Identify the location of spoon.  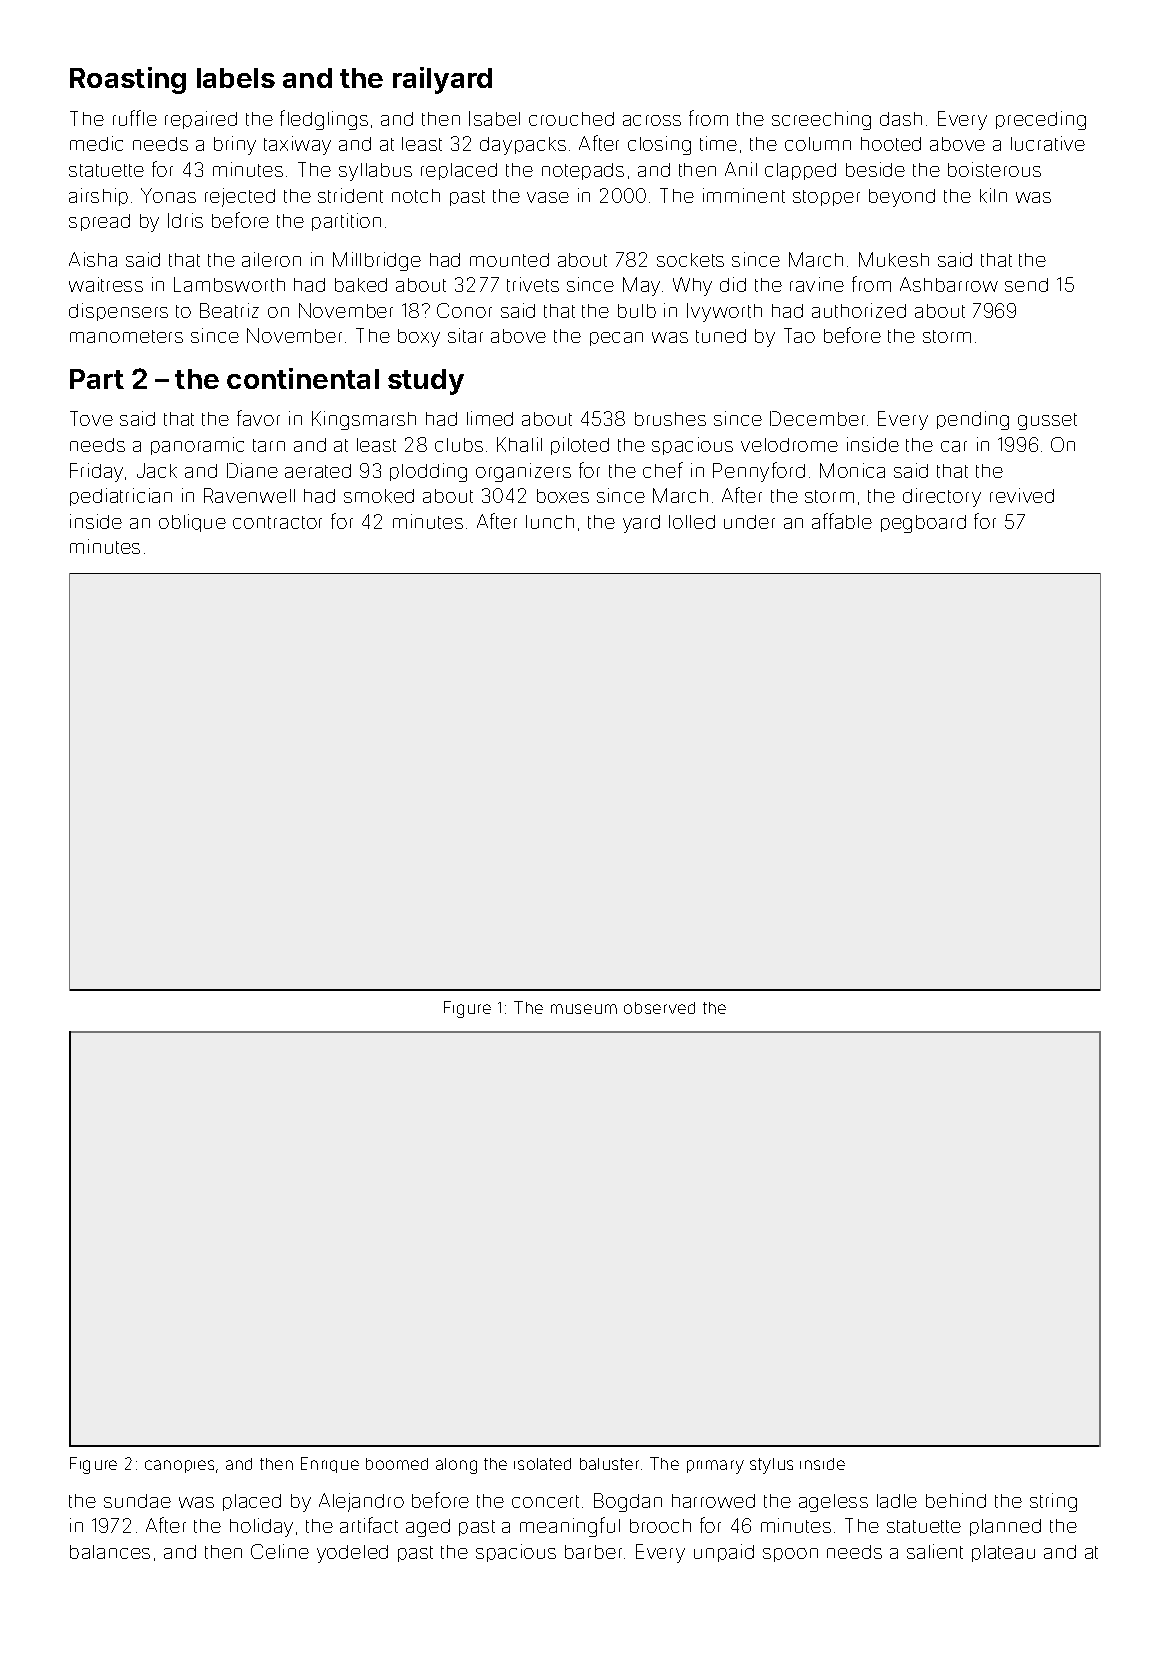
(790, 1555).
